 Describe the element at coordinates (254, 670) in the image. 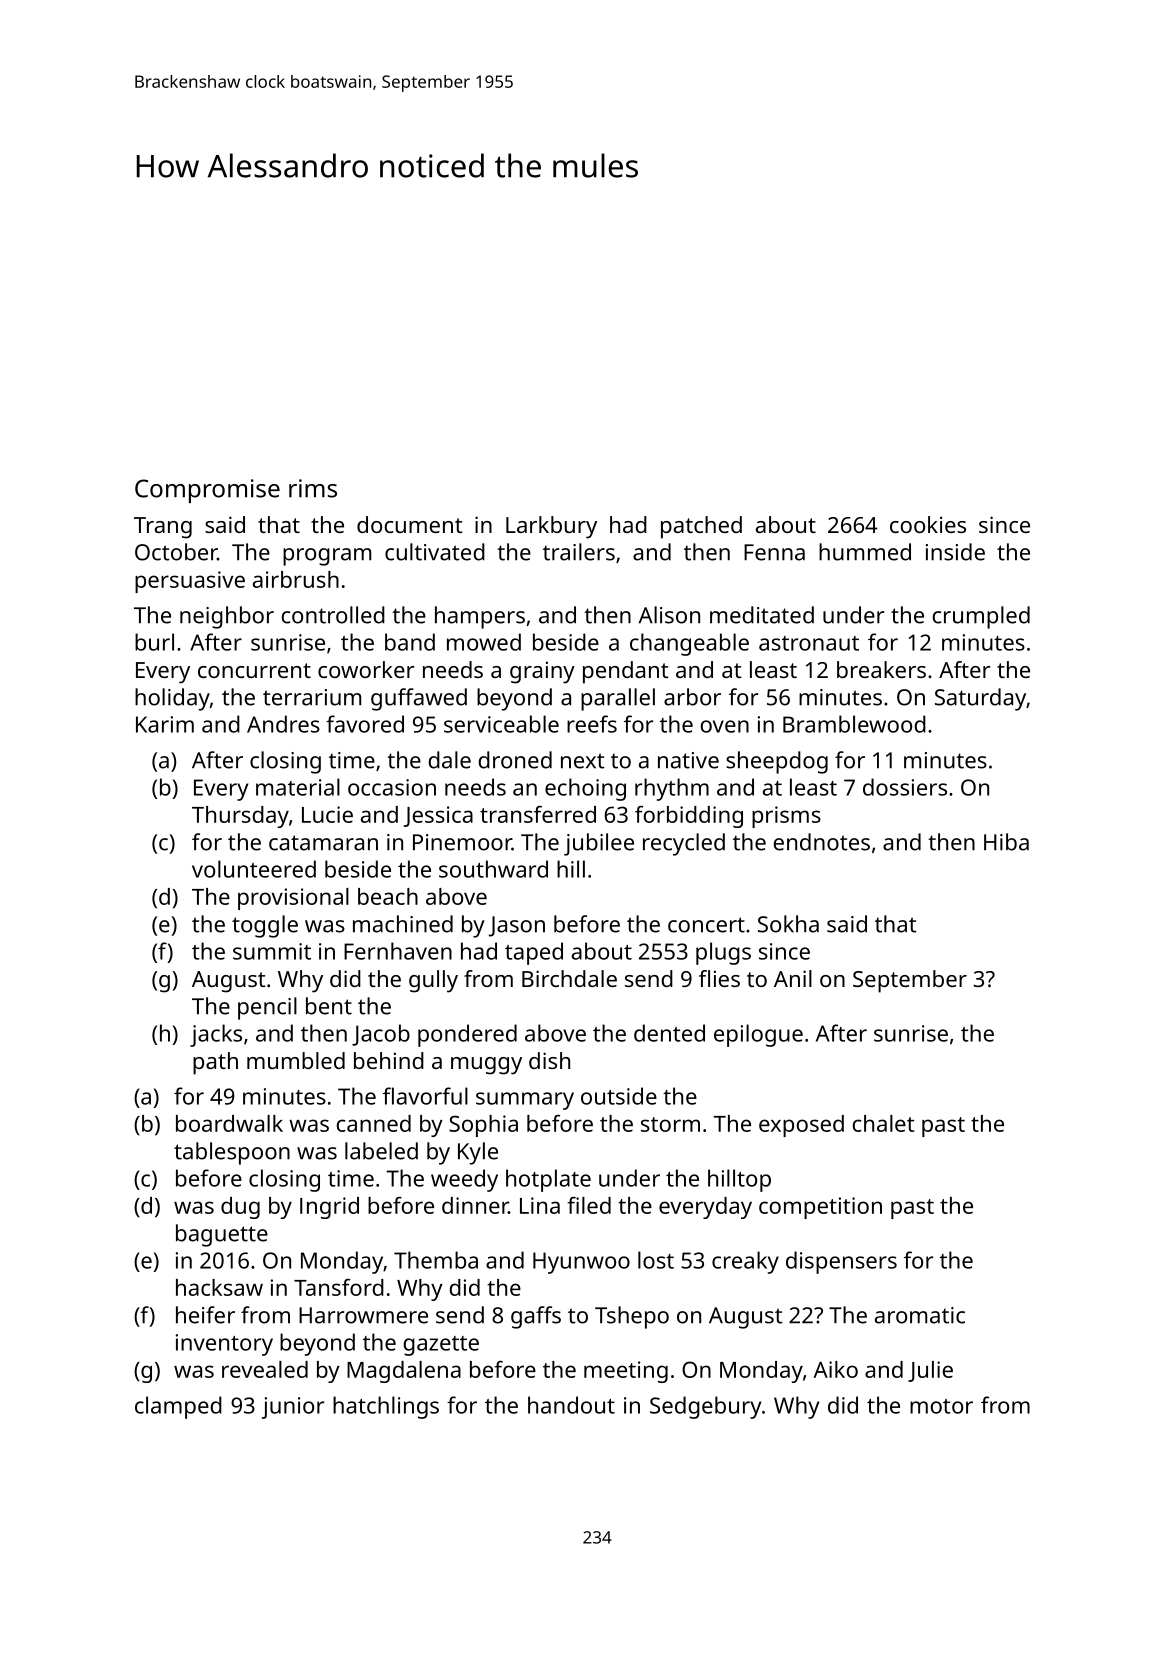

I see `concurrent` at that location.
